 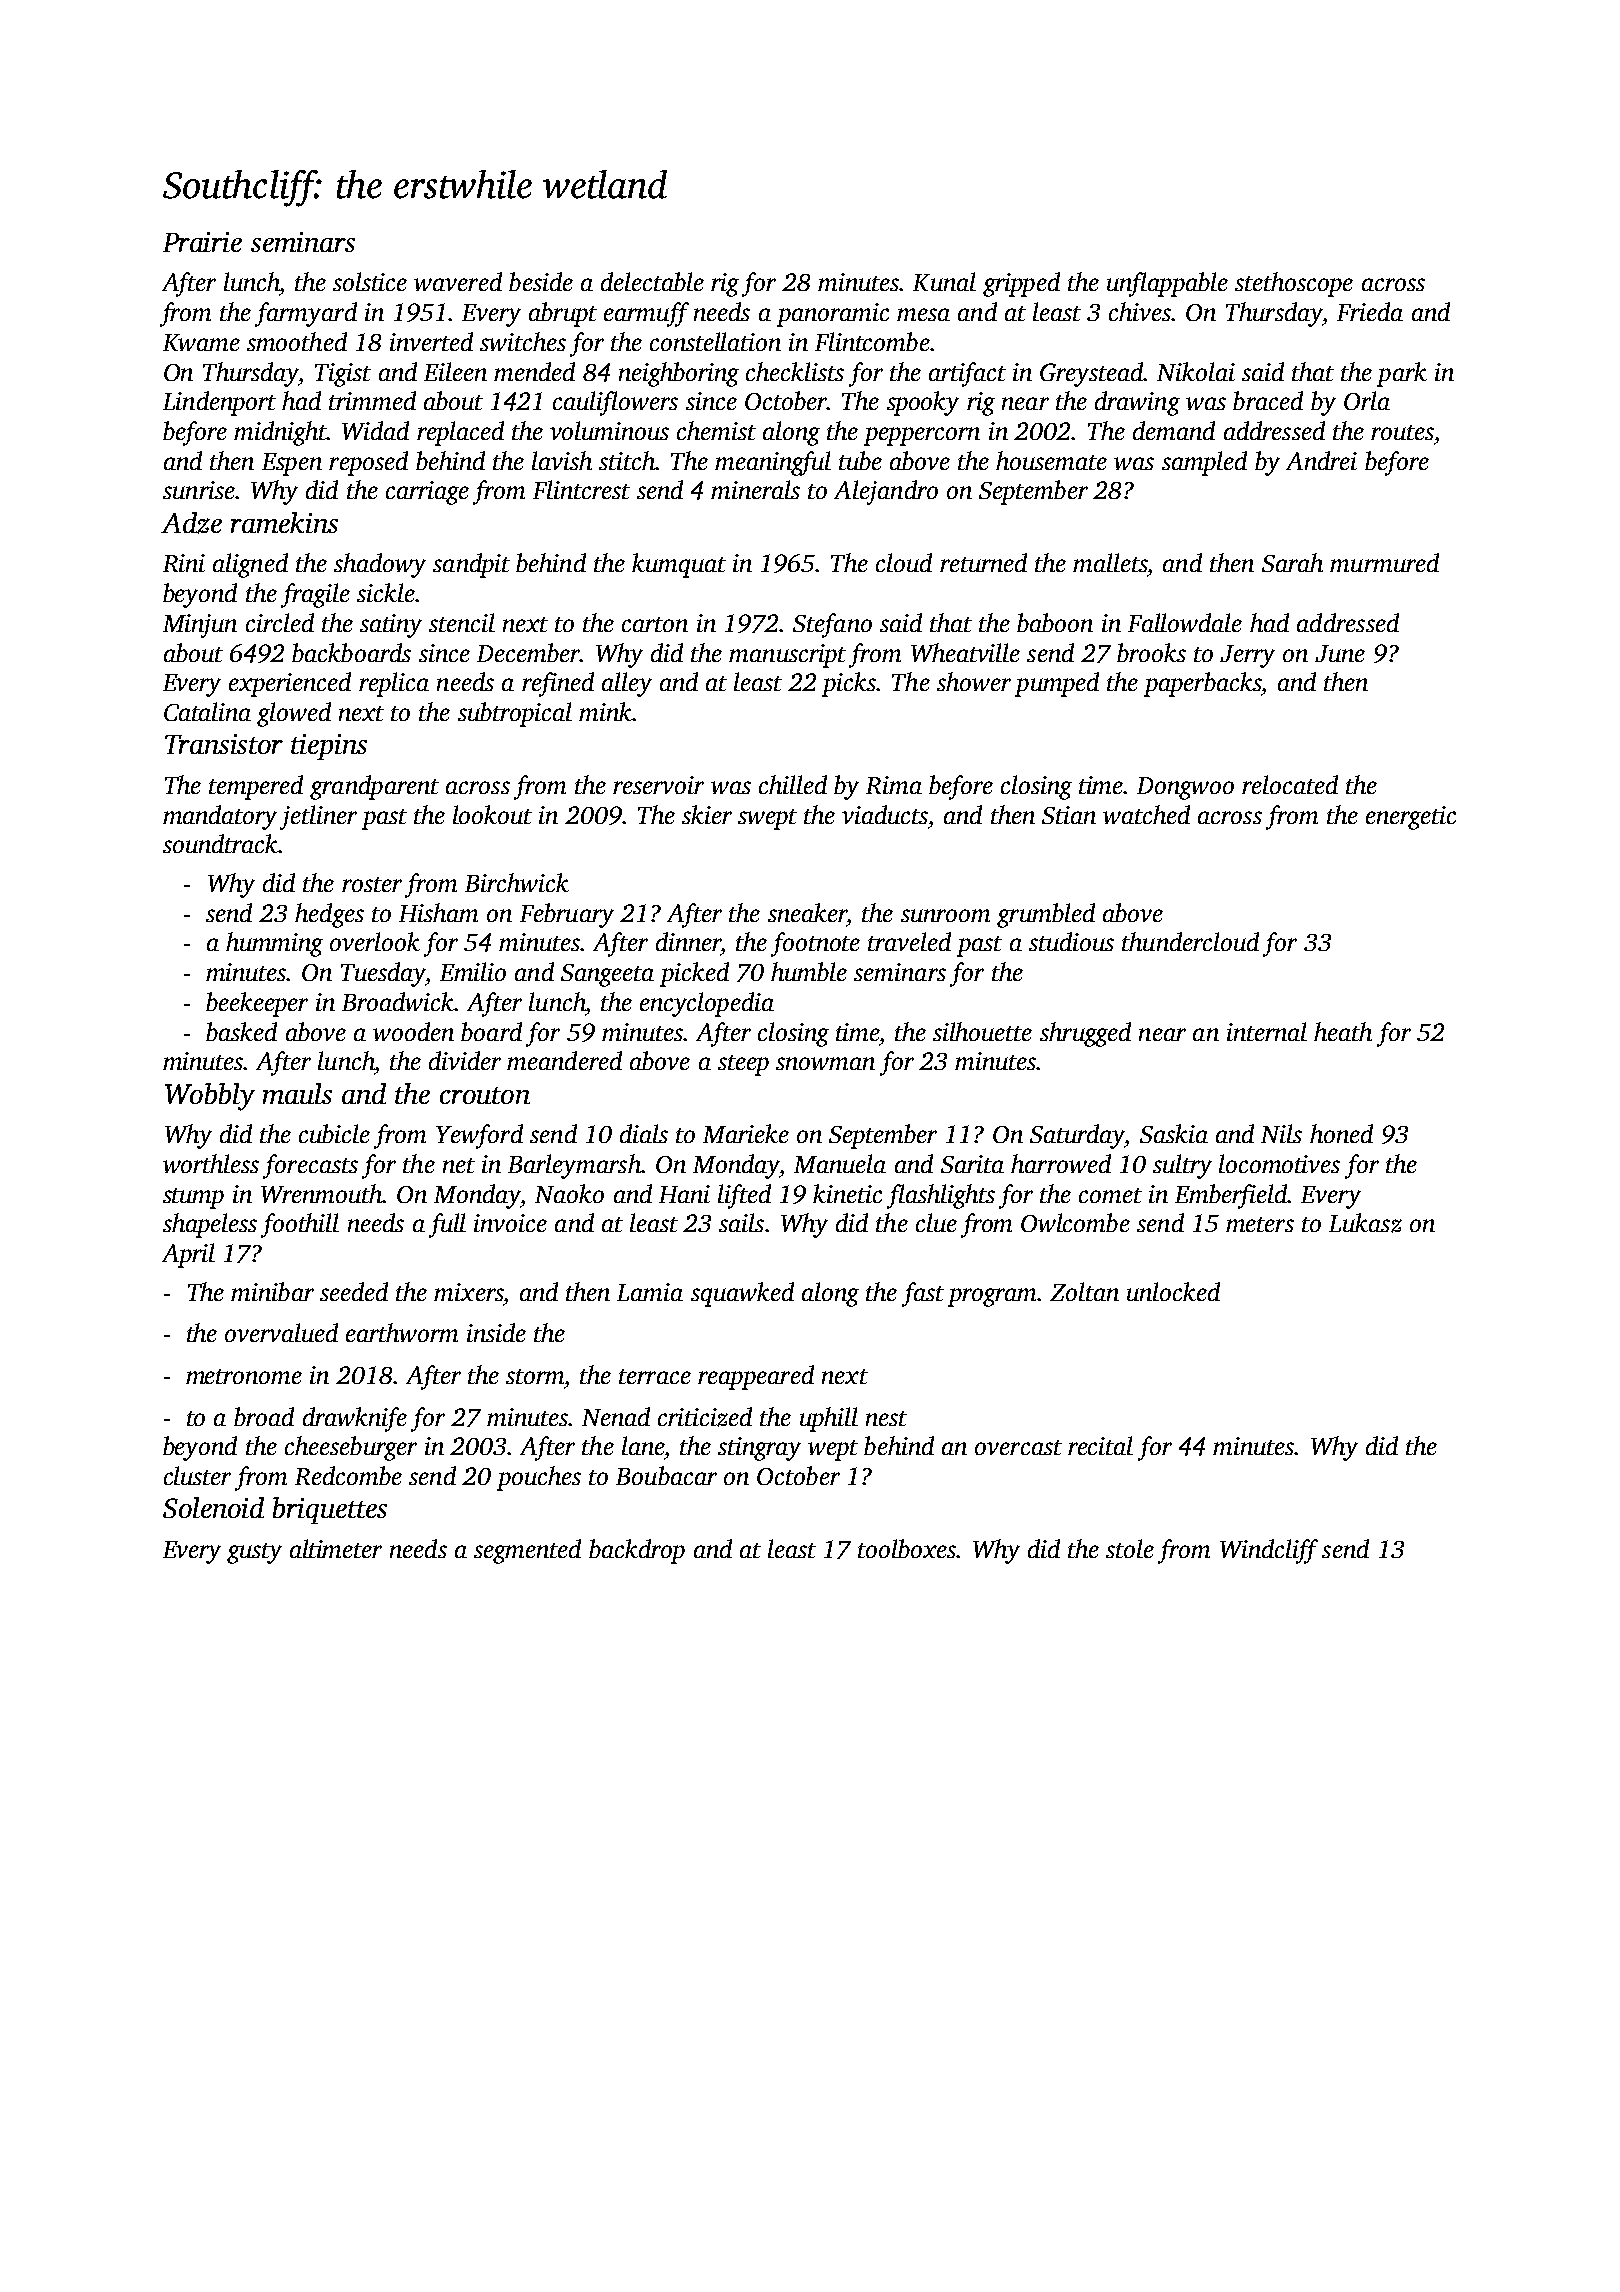 I want to click on sunroom, so click(x=945, y=915).
